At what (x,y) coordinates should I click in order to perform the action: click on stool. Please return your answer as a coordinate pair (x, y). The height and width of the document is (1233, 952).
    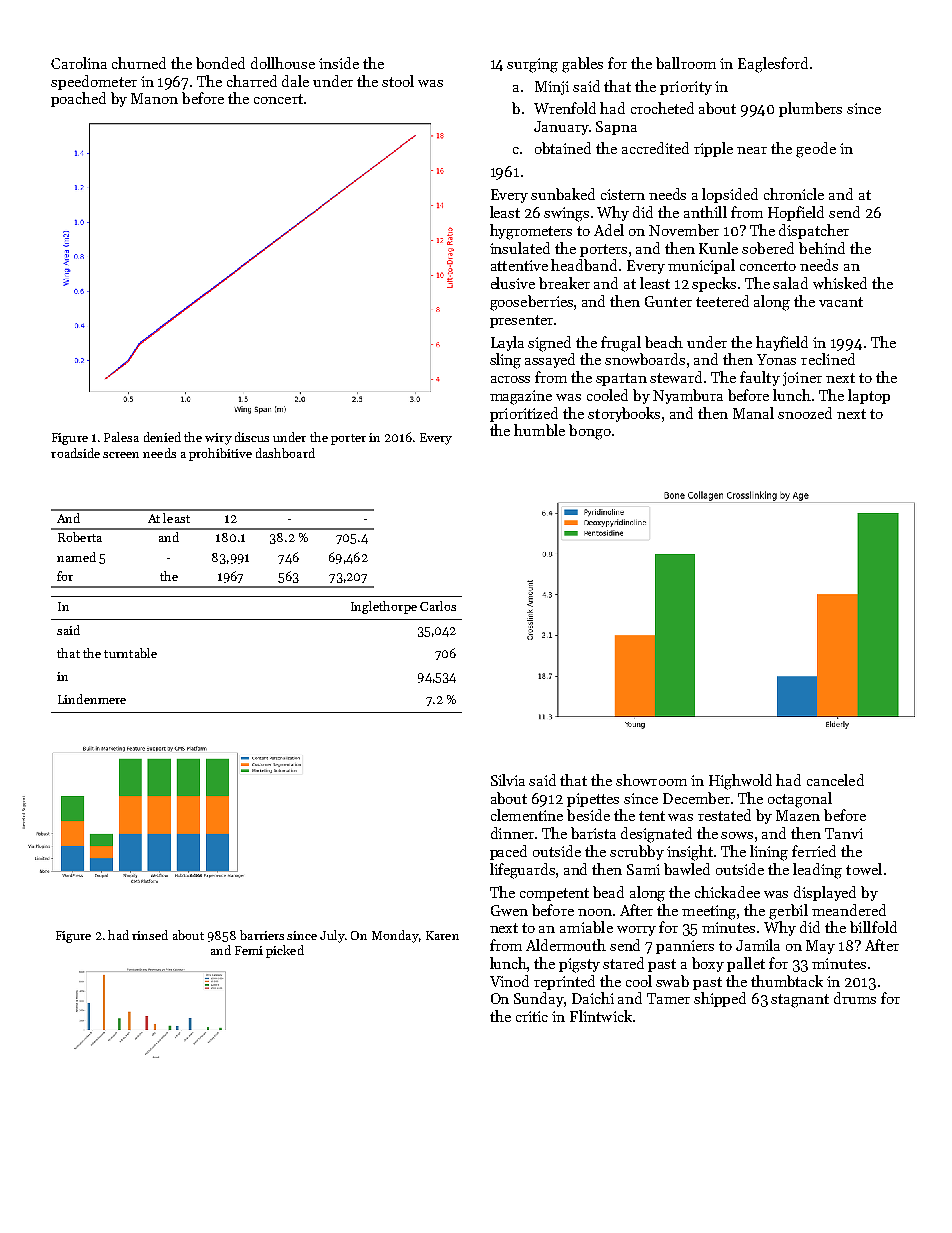
    Looking at the image, I should click on (398, 81).
